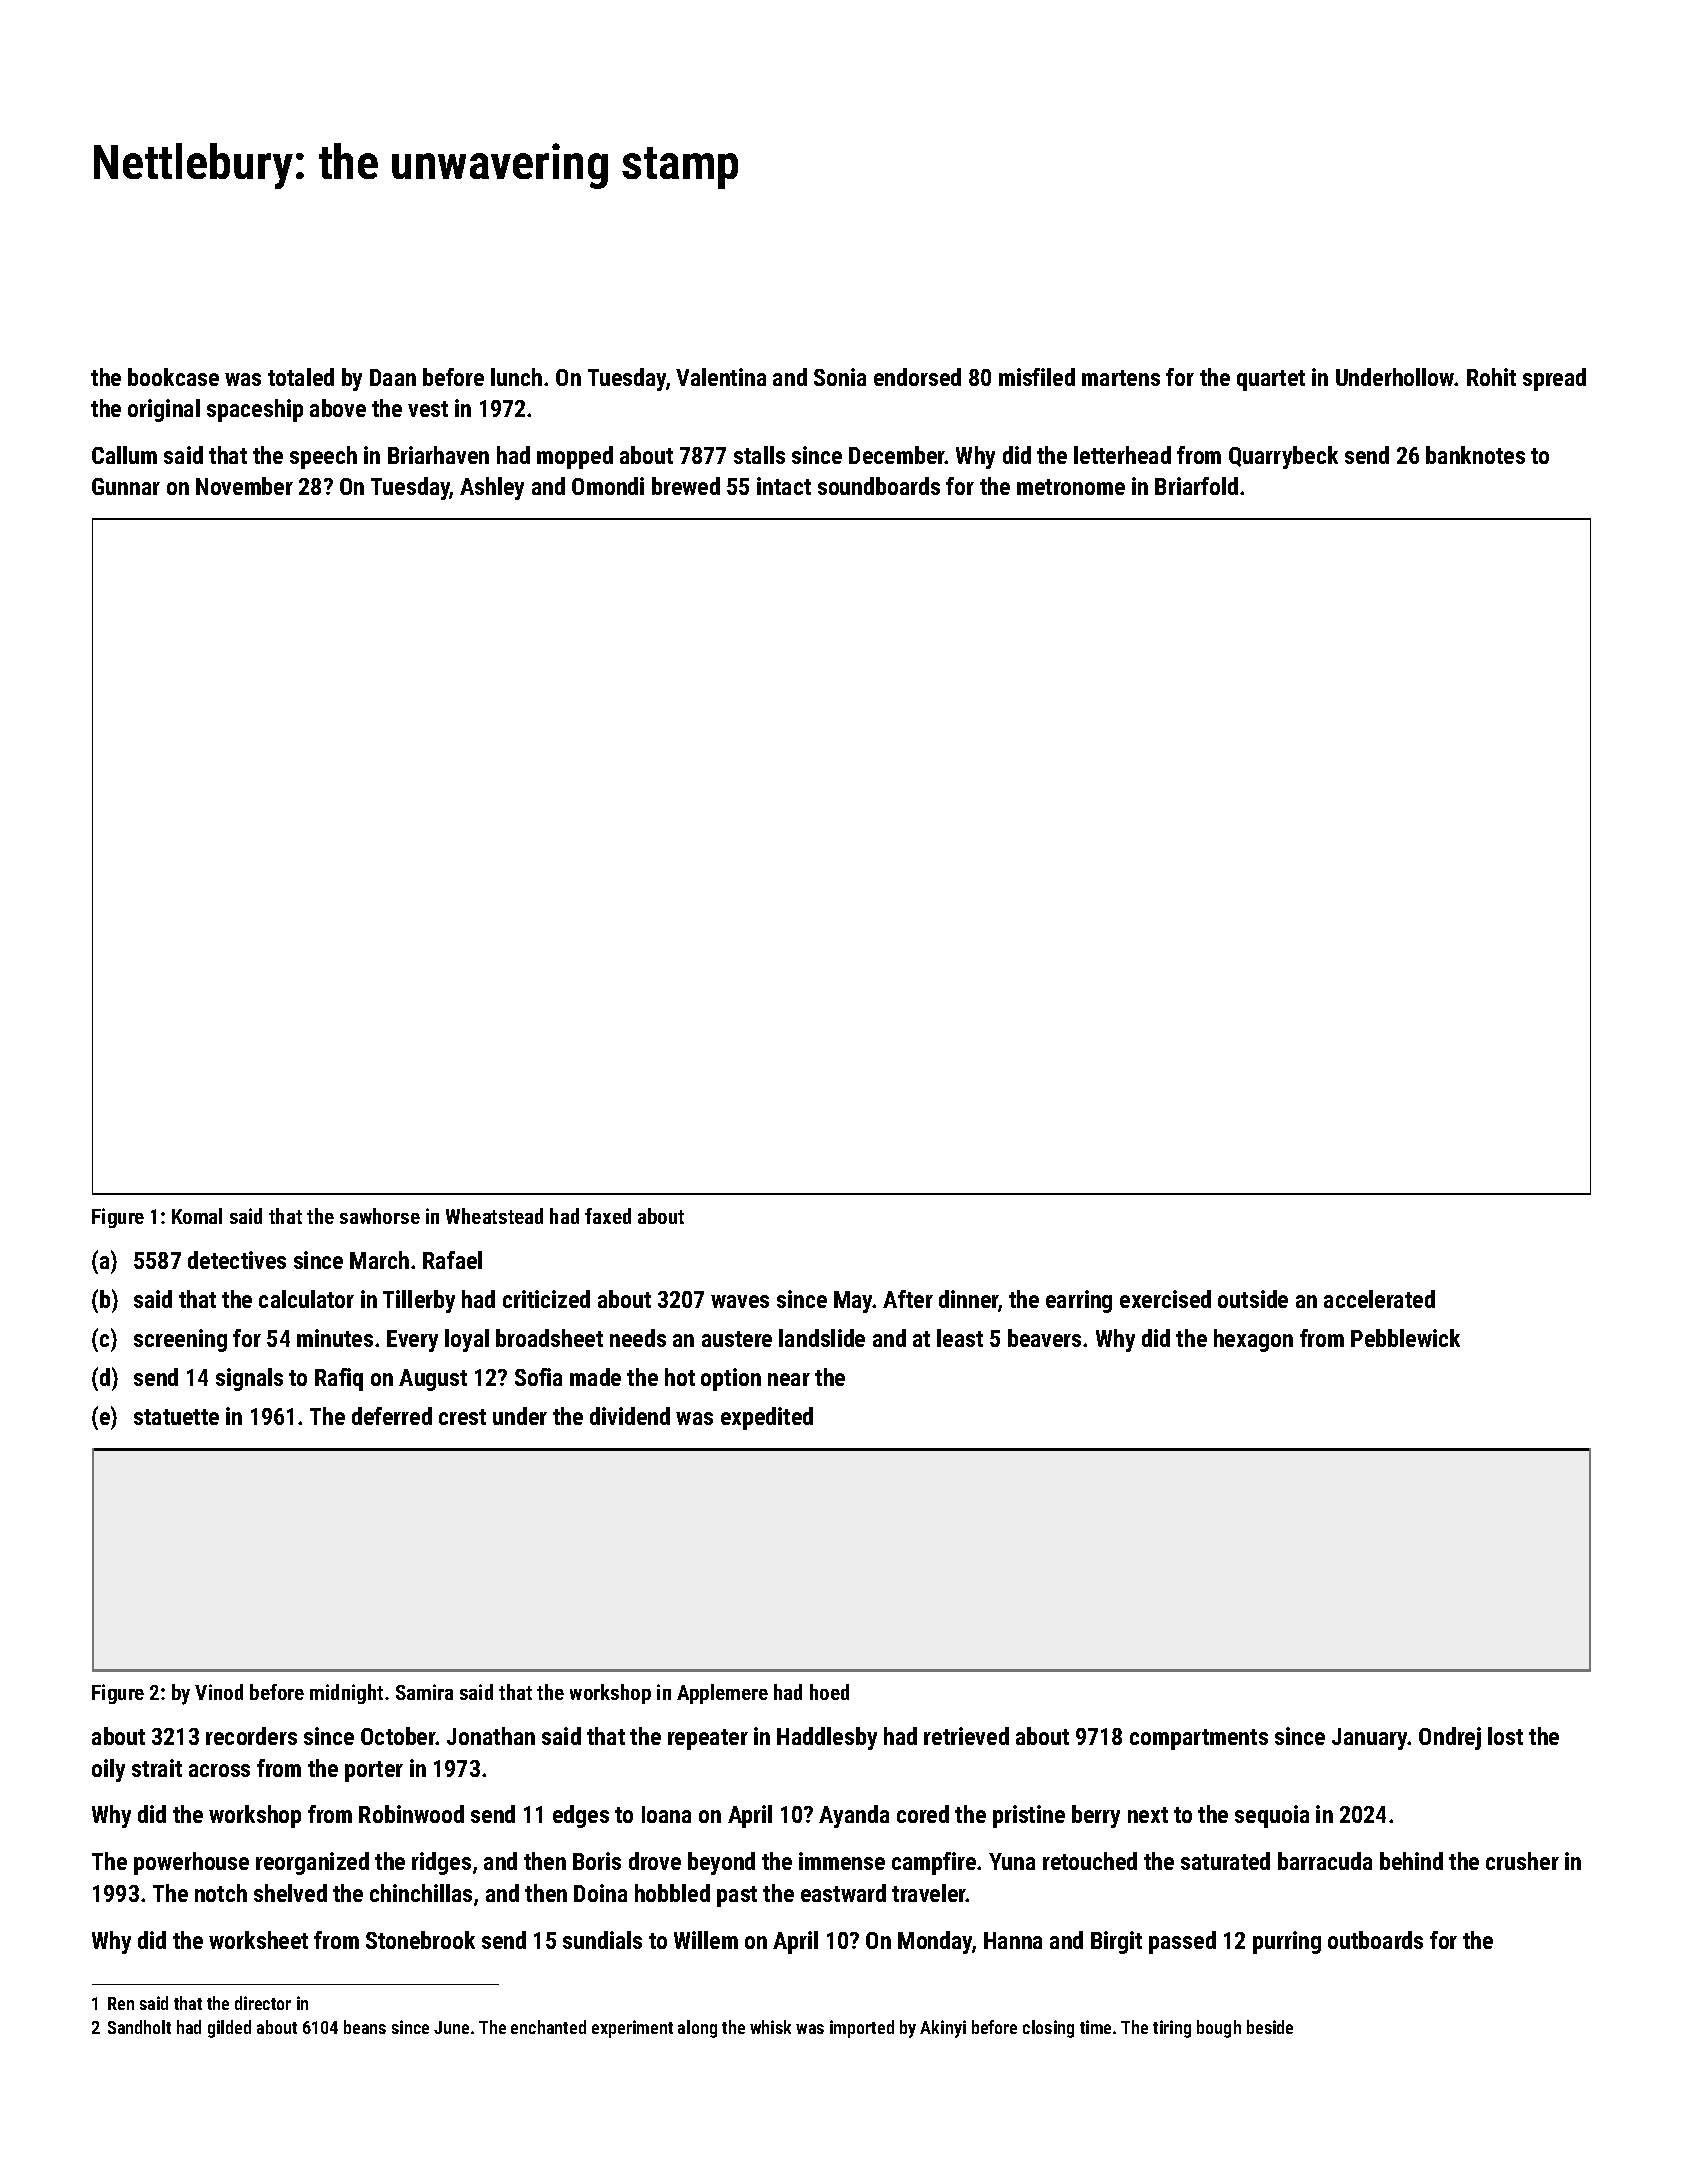  Describe the element at coordinates (966, 1736) in the screenshot. I see `retrieved` at that location.
